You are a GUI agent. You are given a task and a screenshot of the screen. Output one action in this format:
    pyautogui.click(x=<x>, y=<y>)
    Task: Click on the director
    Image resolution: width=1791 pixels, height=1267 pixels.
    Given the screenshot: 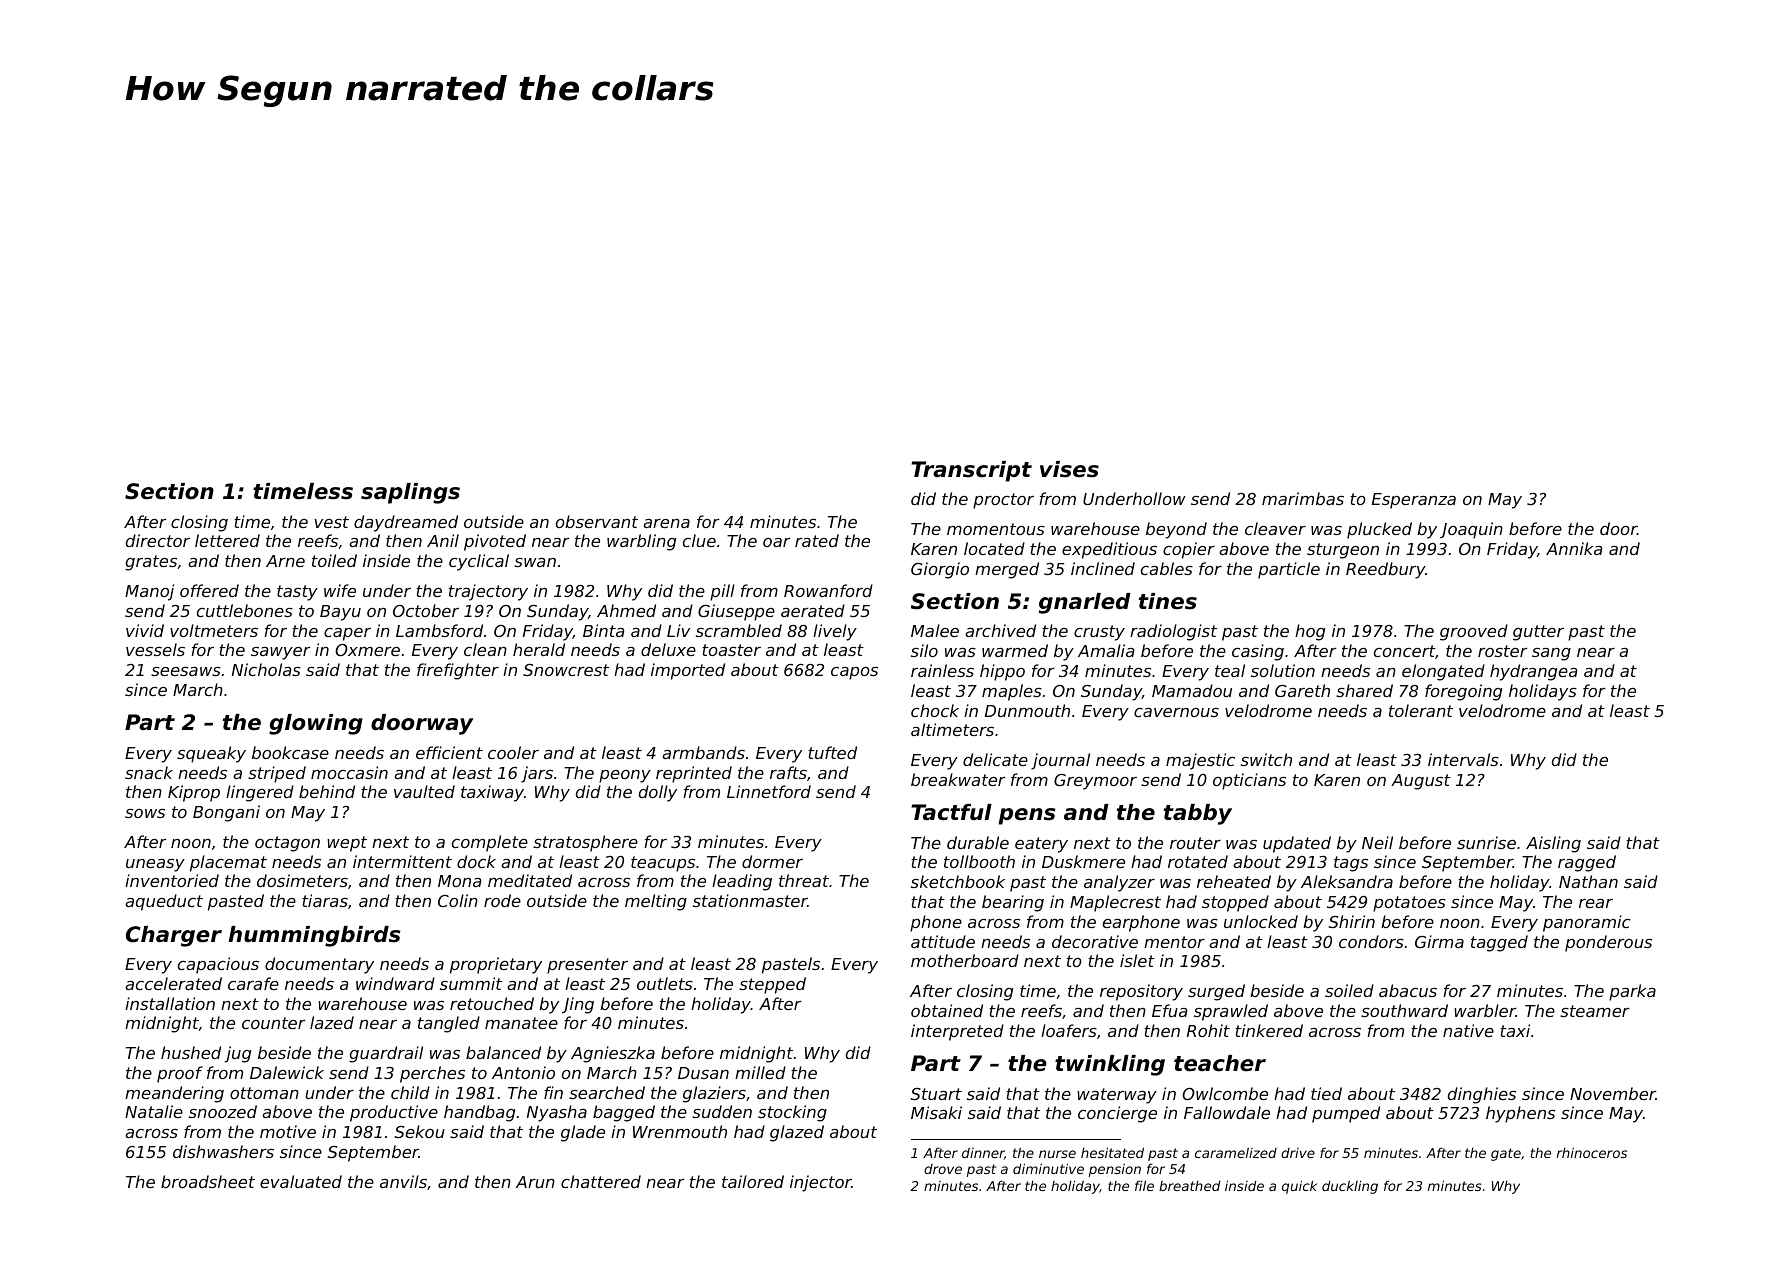 What is the action you would take?
    pyautogui.click(x=158, y=540)
